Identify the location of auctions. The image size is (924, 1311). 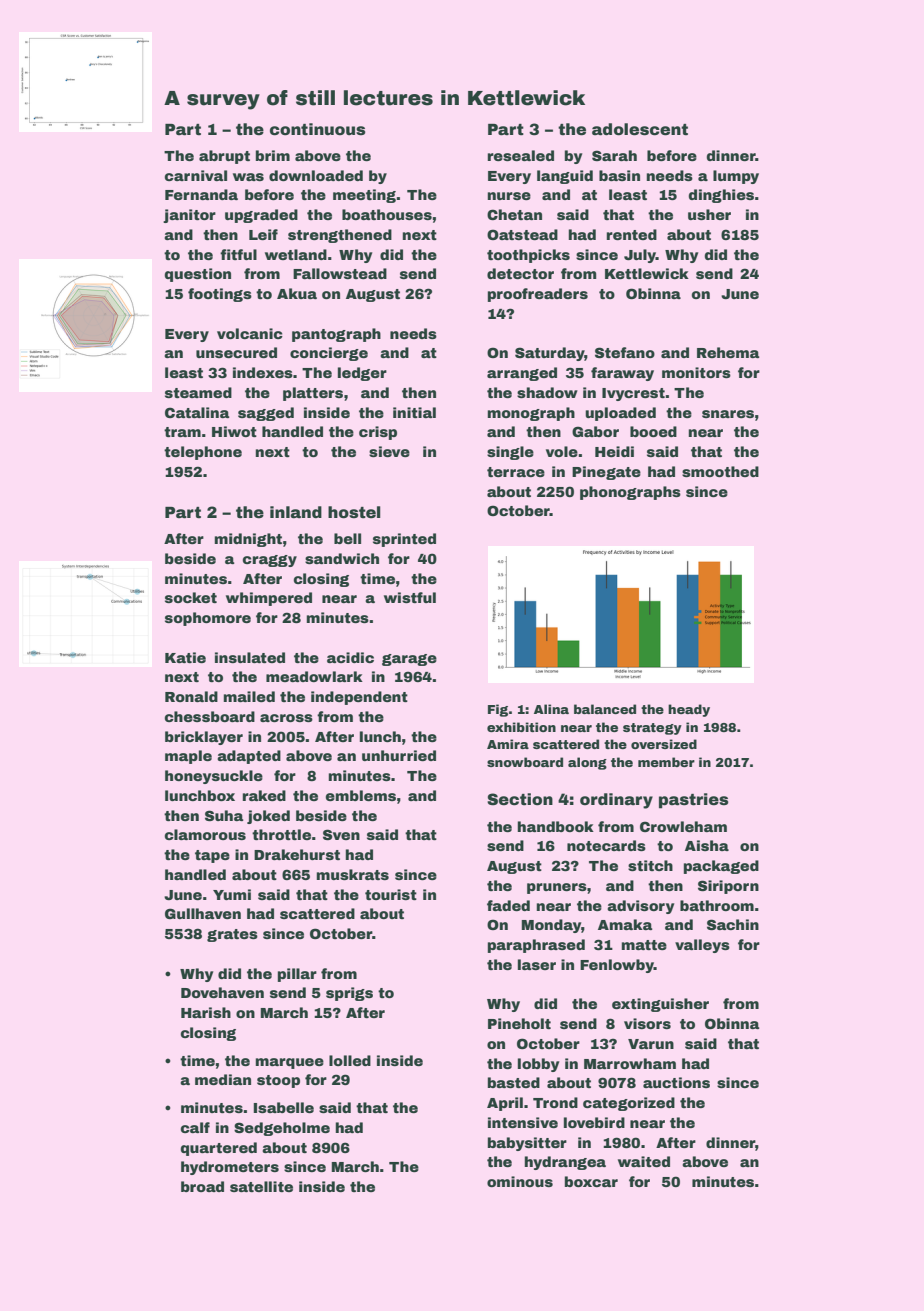
(676, 1082).
